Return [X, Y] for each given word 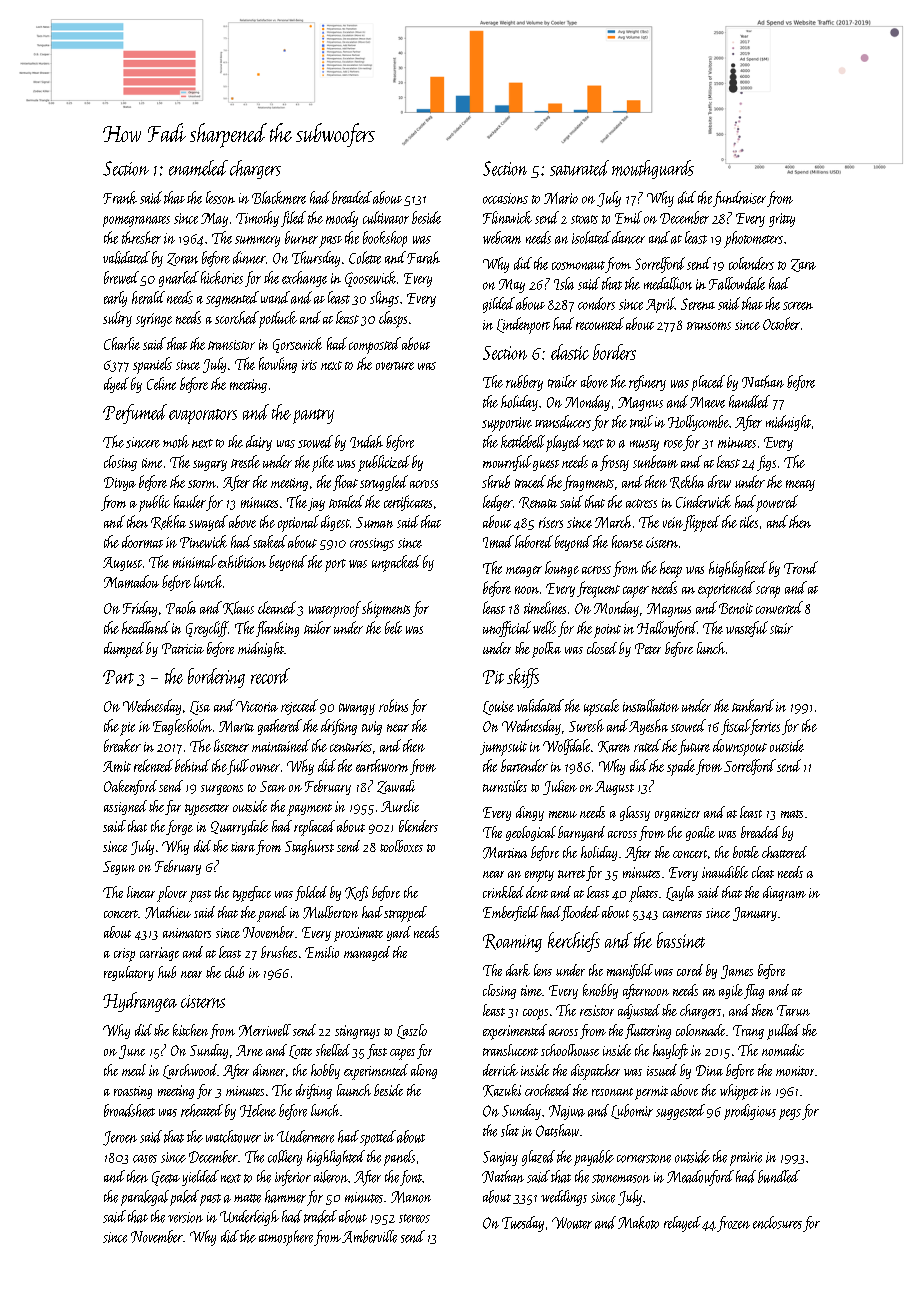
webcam [502, 237]
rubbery [524, 383]
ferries [765, 727]
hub [167, 972]
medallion [668, 283]
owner [265, 768]
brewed [121, 277]
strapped [405, 914]
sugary [210, 465]
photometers [753, 239]
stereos [414, 1218]
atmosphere [286, 1238]
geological [531, 833]
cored [690, 970]
